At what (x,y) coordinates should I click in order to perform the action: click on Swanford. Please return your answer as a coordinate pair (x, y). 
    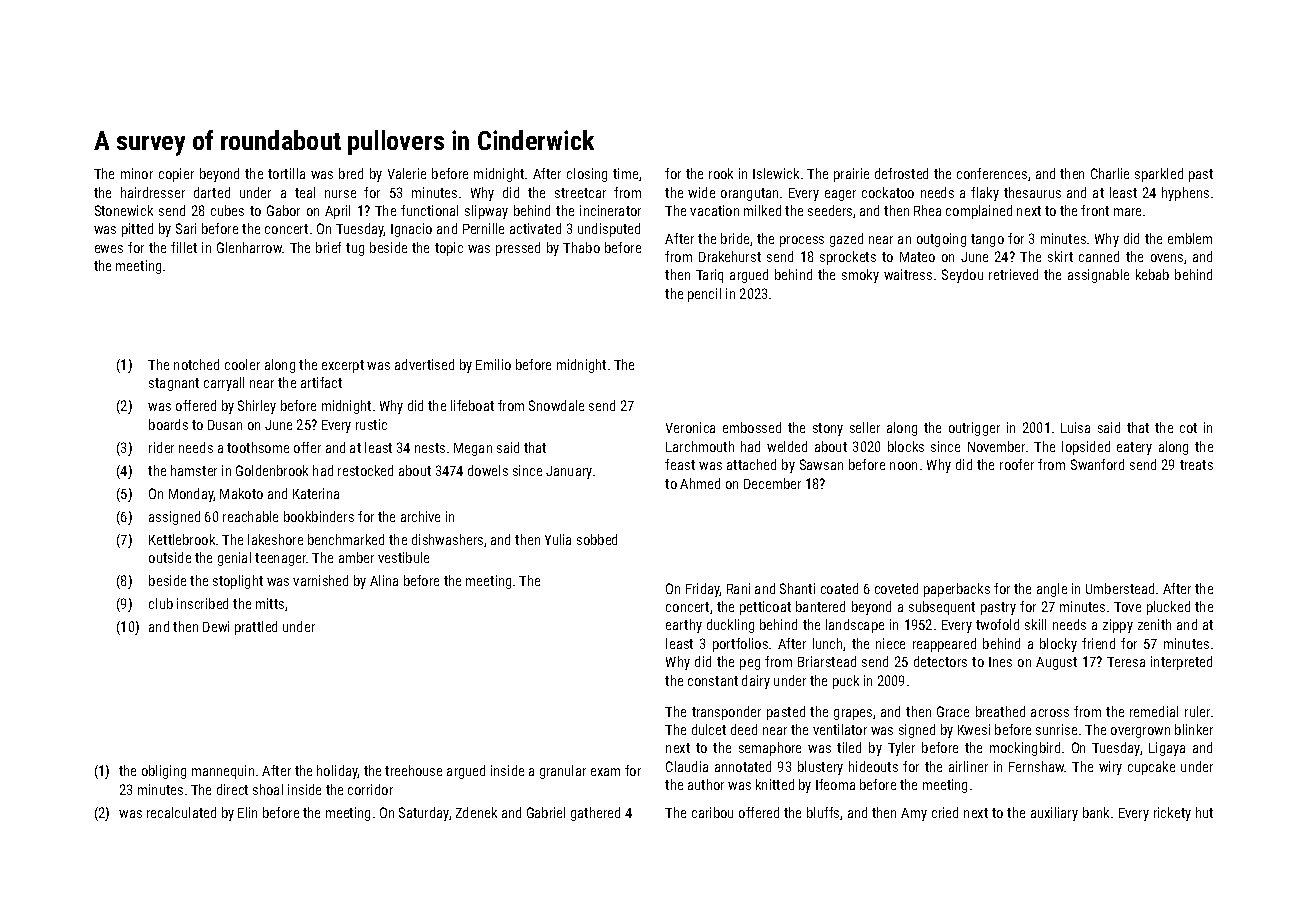
    Looking at the image, I should click on (1097, 464).
